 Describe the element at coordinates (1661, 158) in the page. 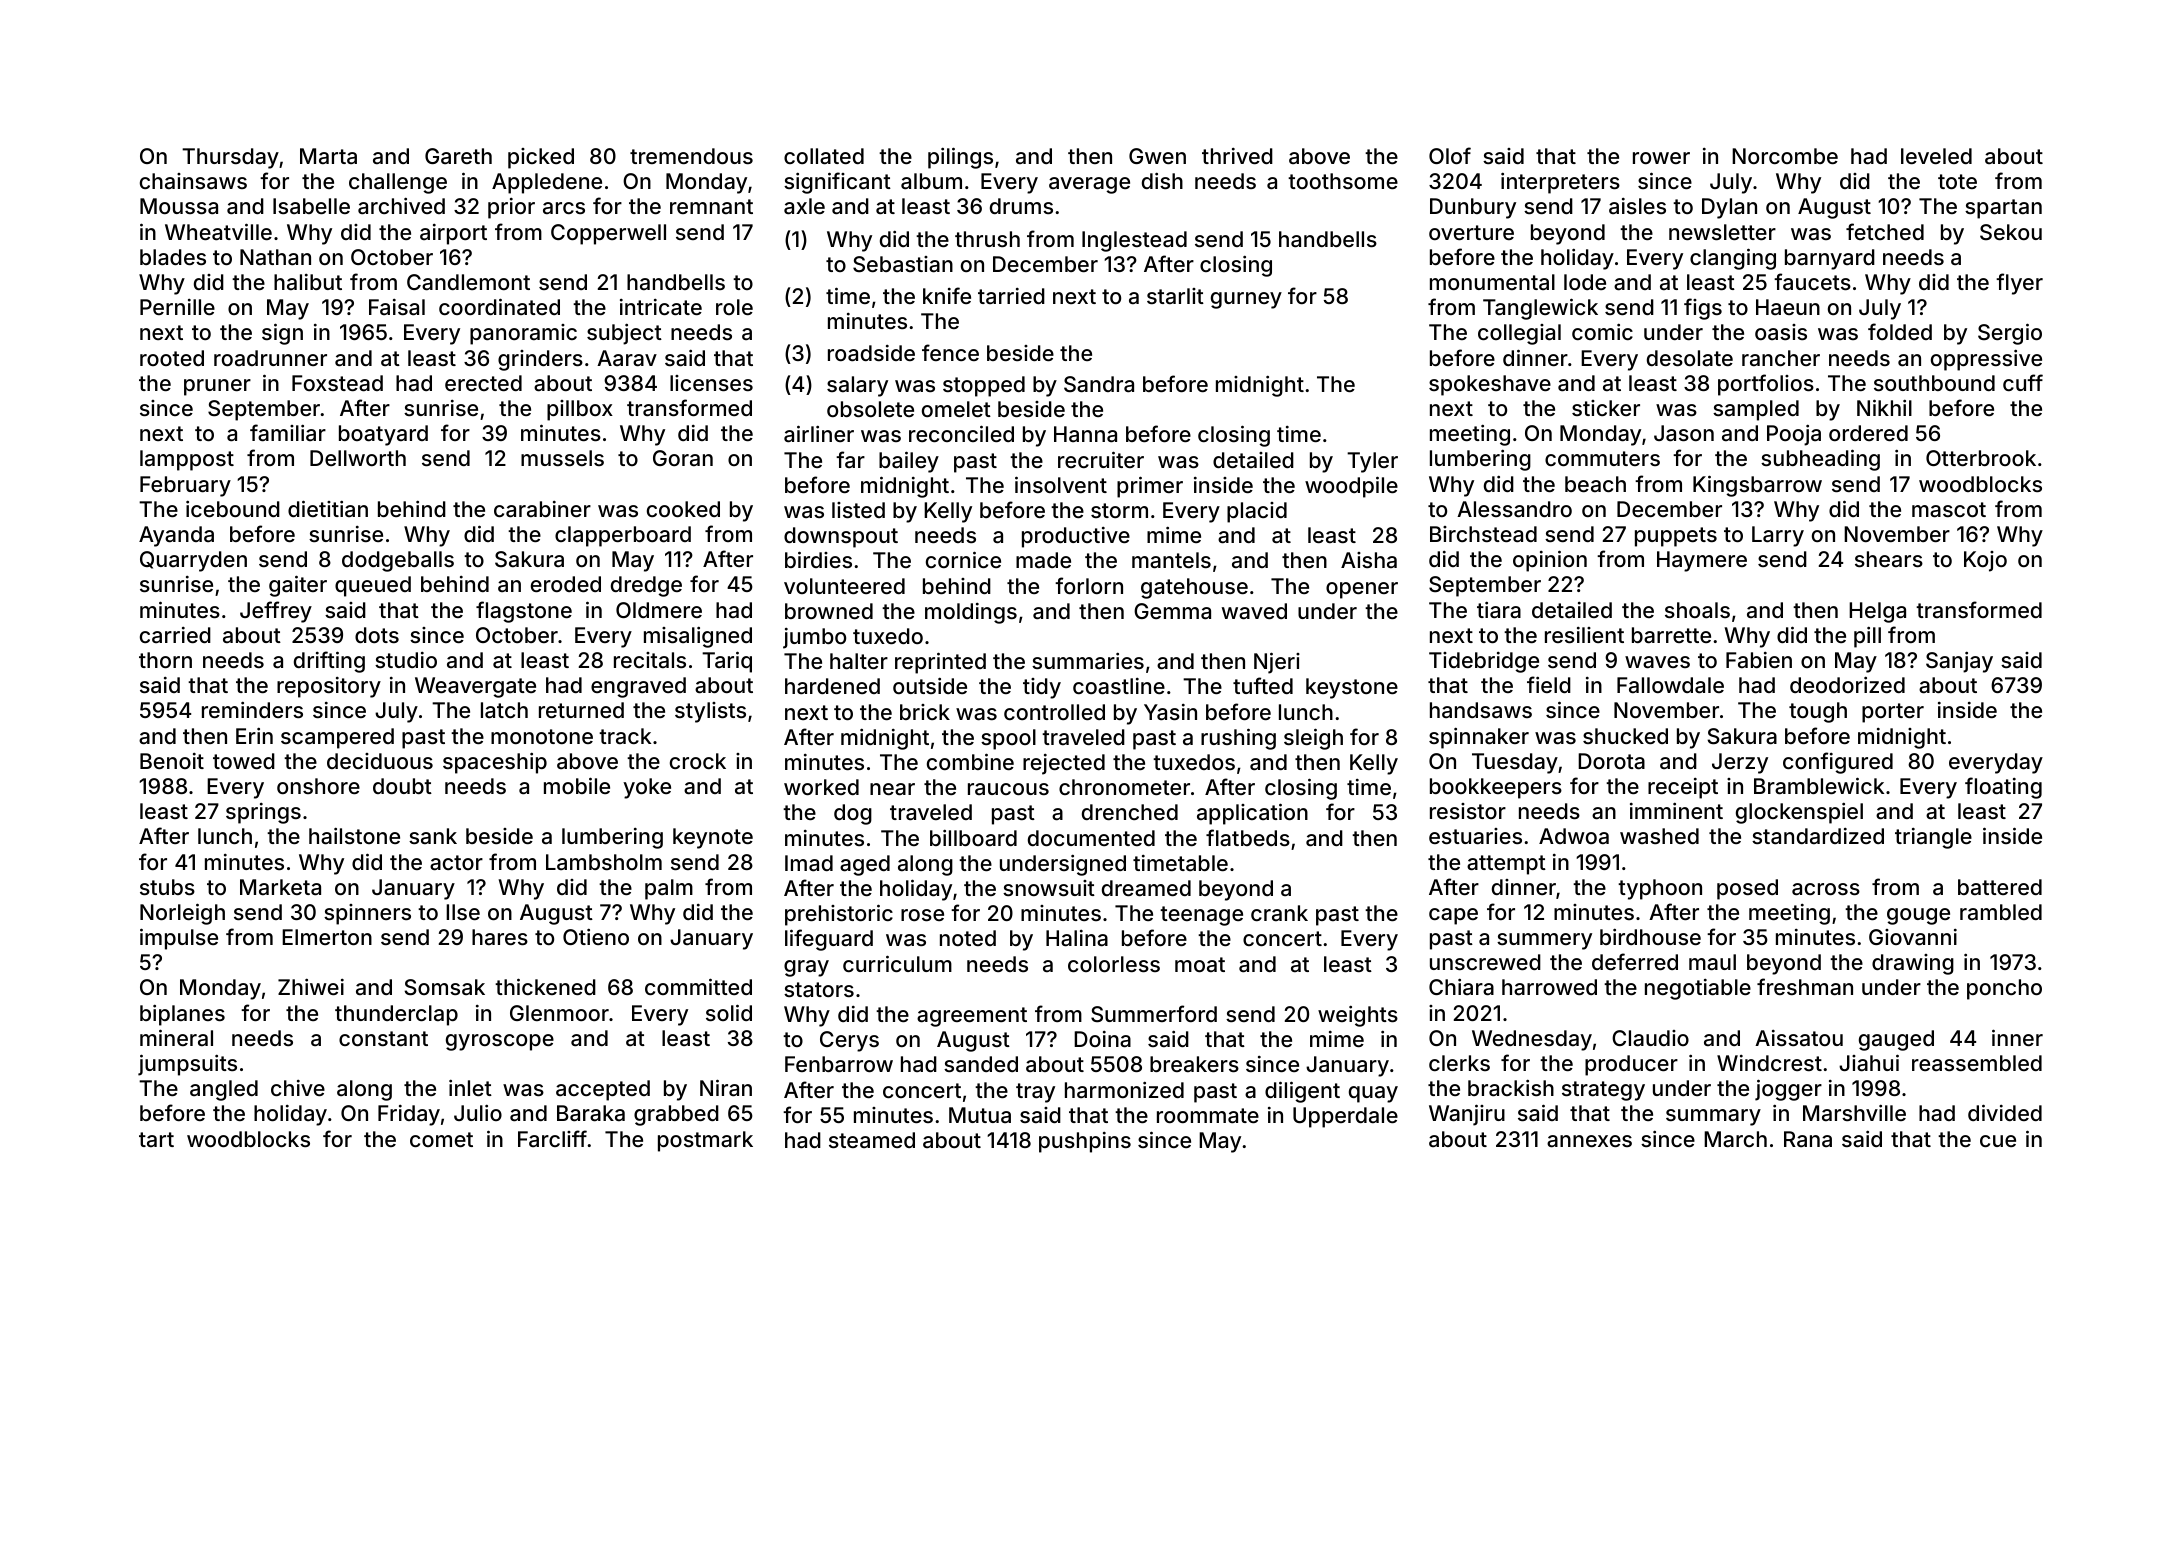

I see `rower` at that location.
